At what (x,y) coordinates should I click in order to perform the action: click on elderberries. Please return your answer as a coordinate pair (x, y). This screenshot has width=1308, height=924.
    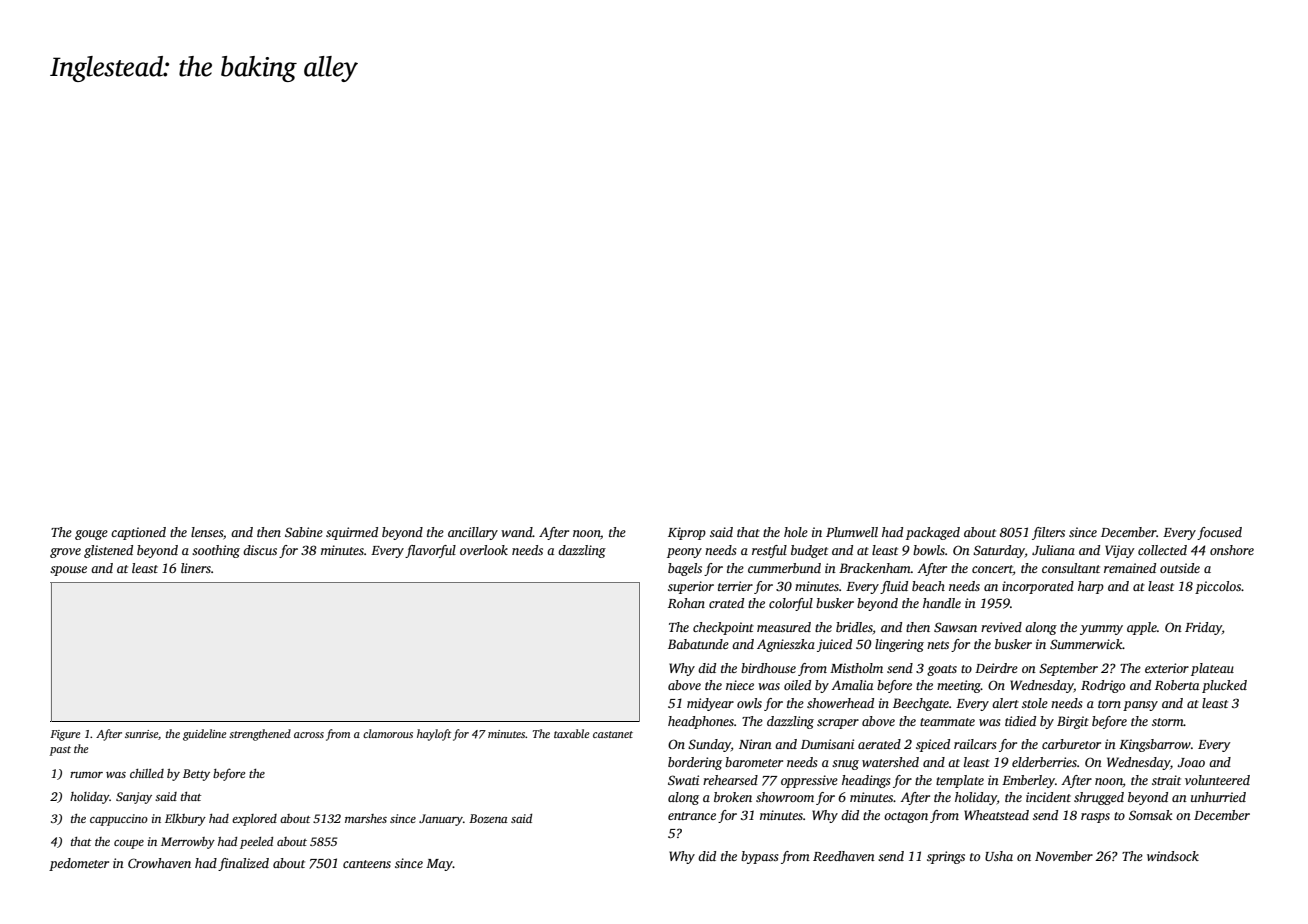
    Looking at the image, I should click on (1044, 762).
